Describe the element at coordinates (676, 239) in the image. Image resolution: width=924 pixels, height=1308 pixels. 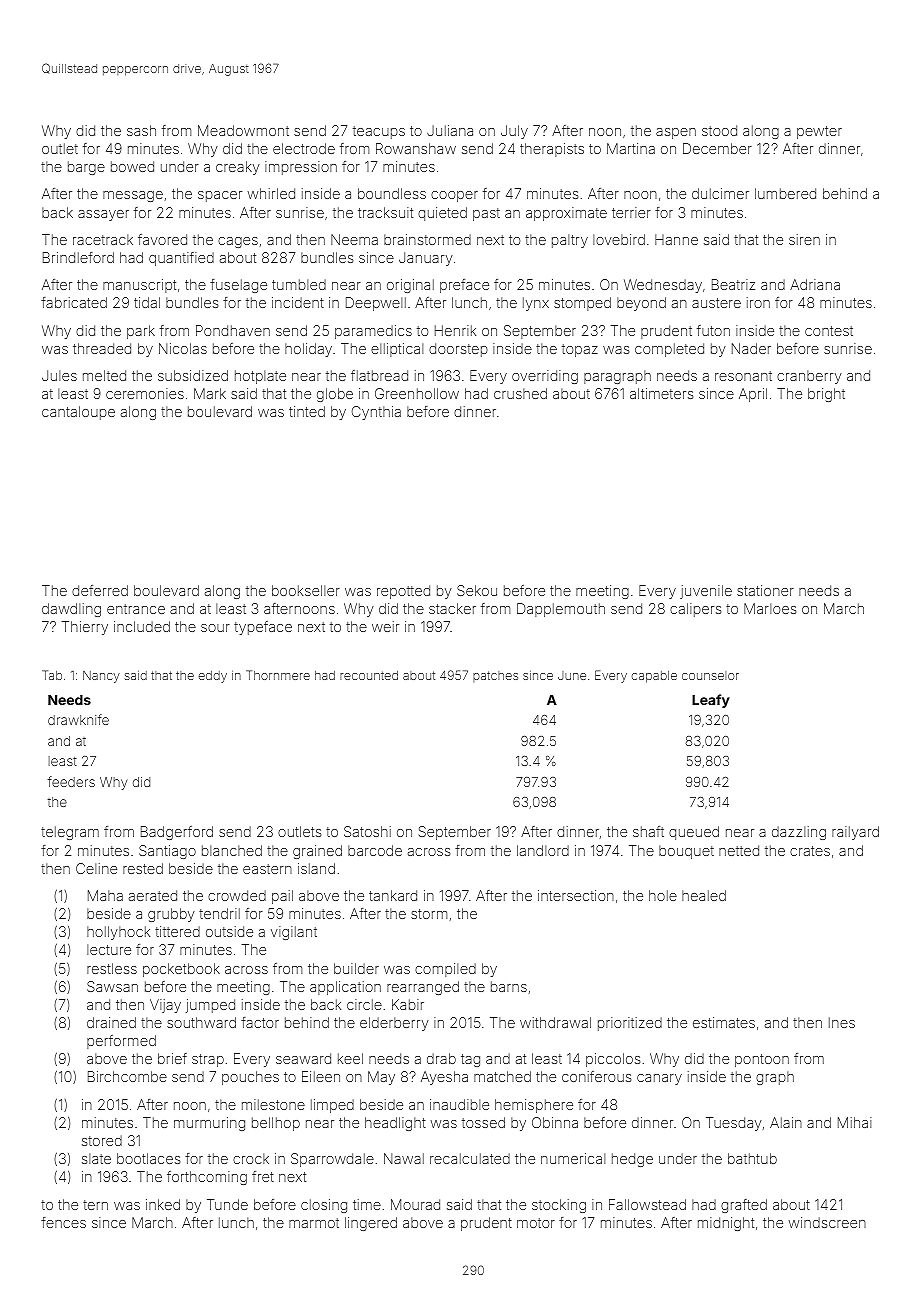
I see `Hanne` at that location.
